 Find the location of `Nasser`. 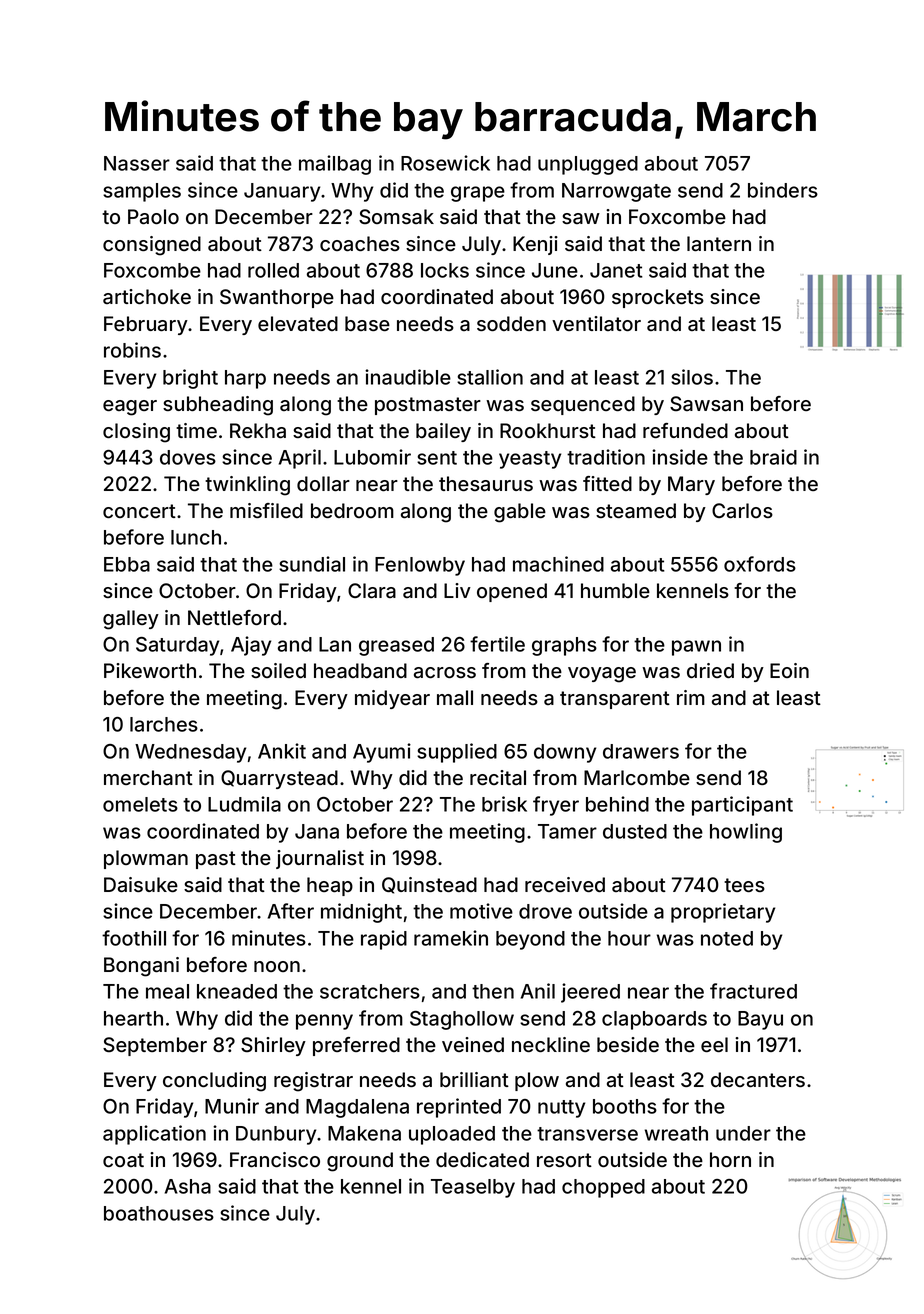

Nasser is located at coordinates (137, 163).
